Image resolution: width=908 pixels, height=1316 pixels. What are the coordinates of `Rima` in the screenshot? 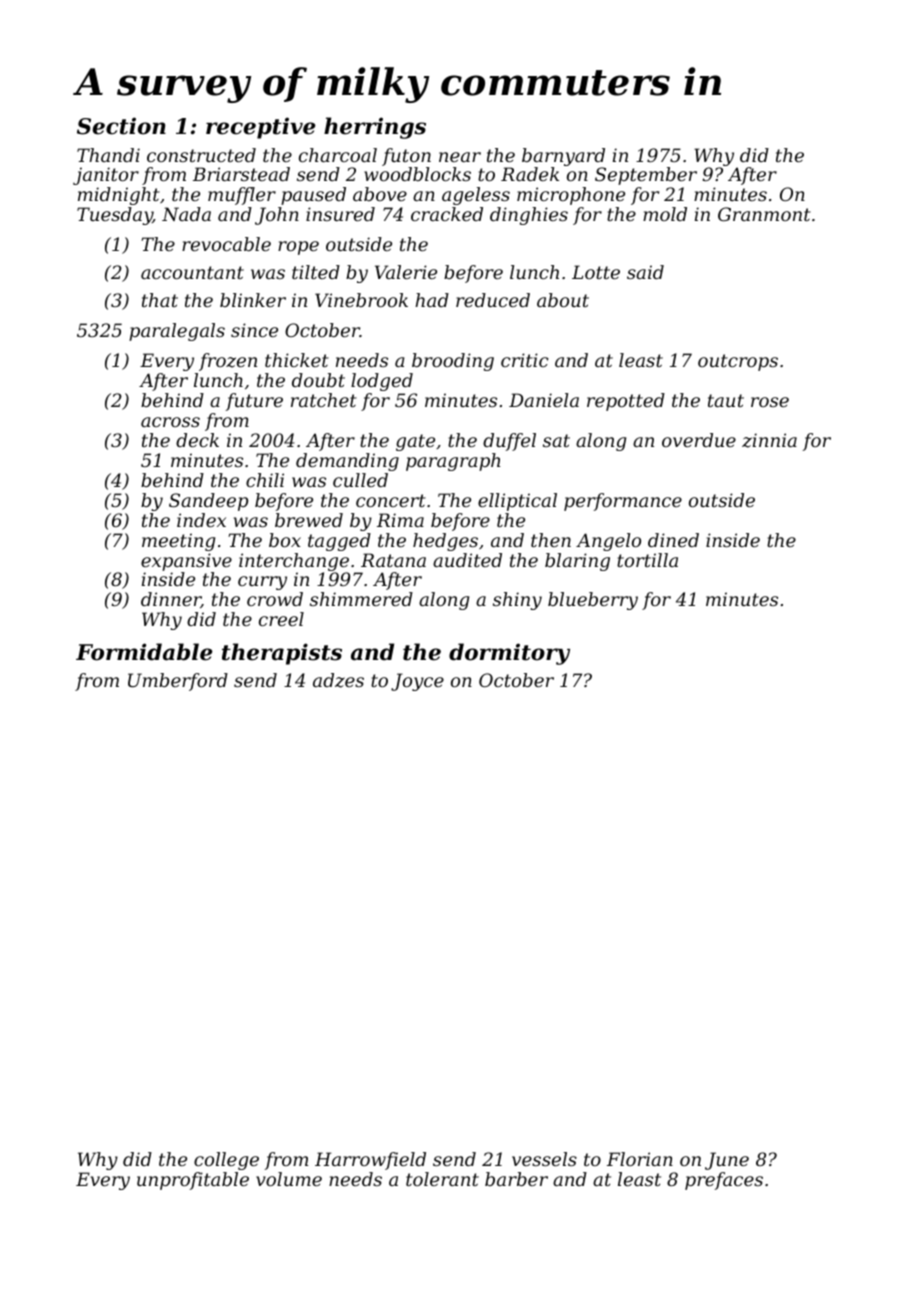 It's located at (400, 520).
